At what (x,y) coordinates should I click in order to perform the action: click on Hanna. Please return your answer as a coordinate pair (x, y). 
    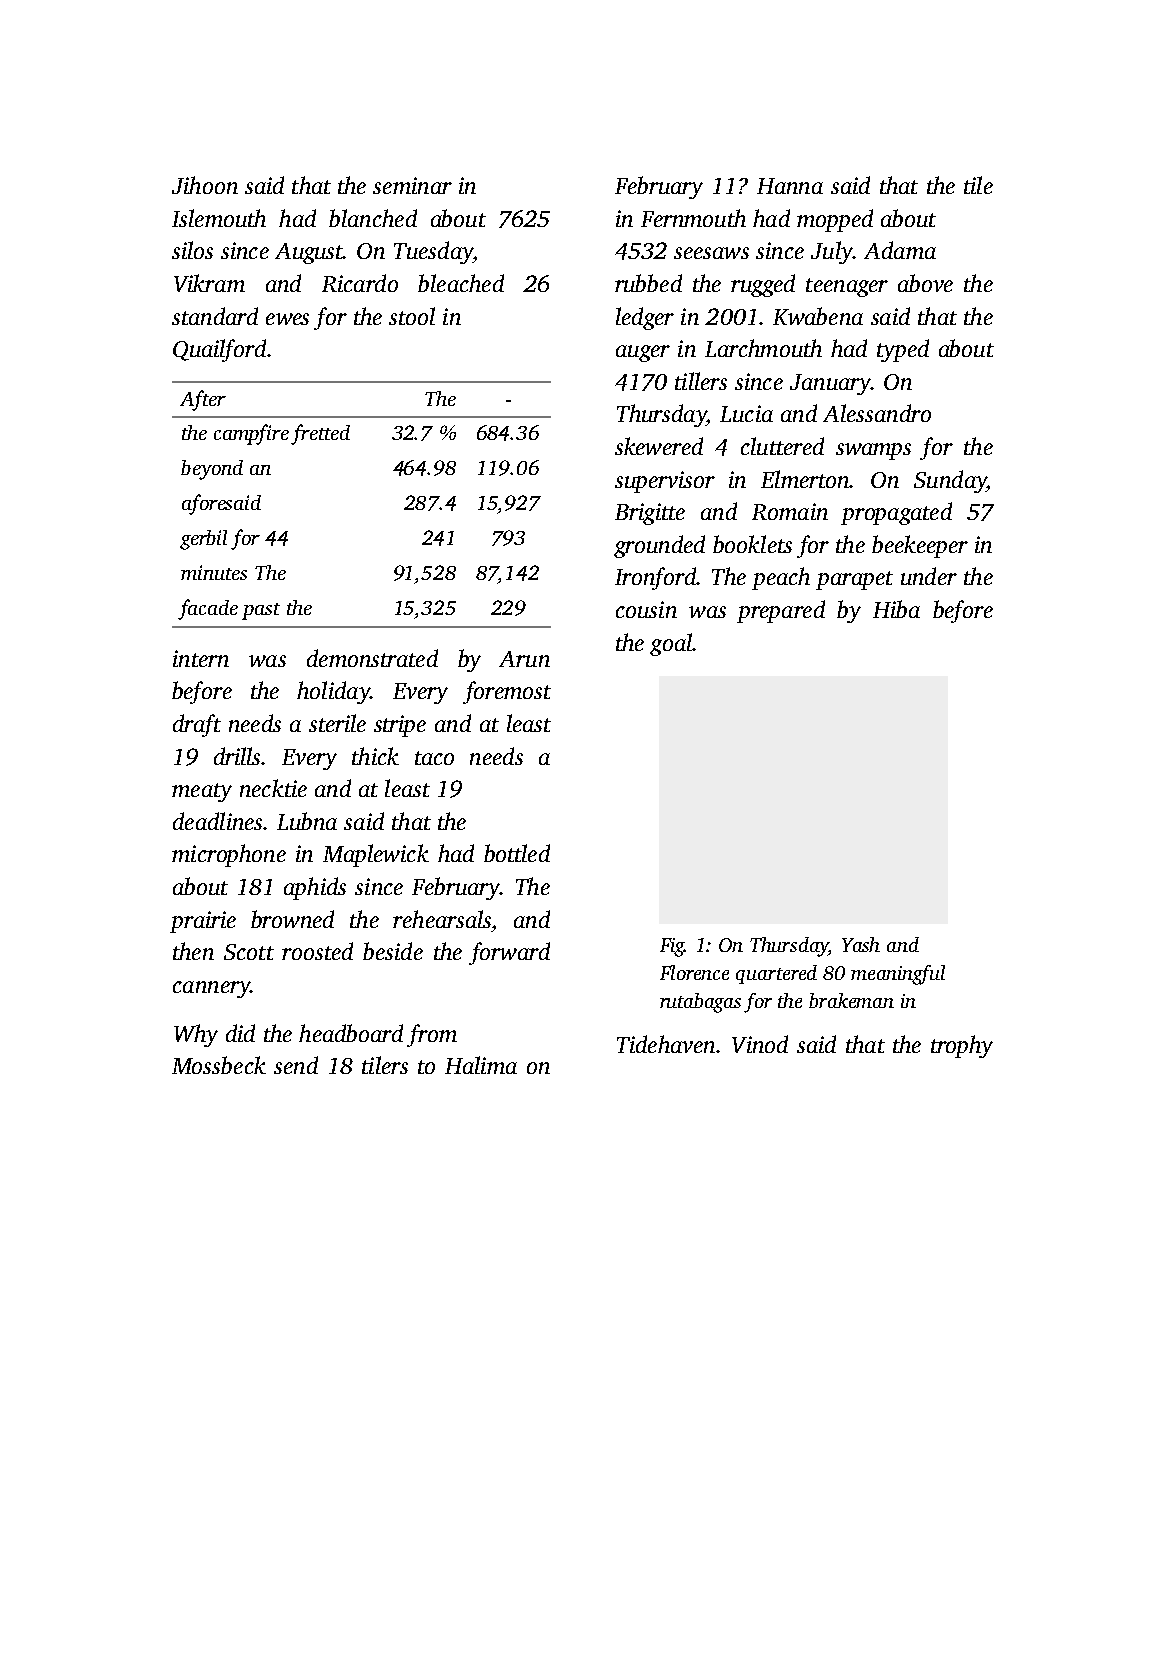
    Looking at the image, I should click on (790, 186).
